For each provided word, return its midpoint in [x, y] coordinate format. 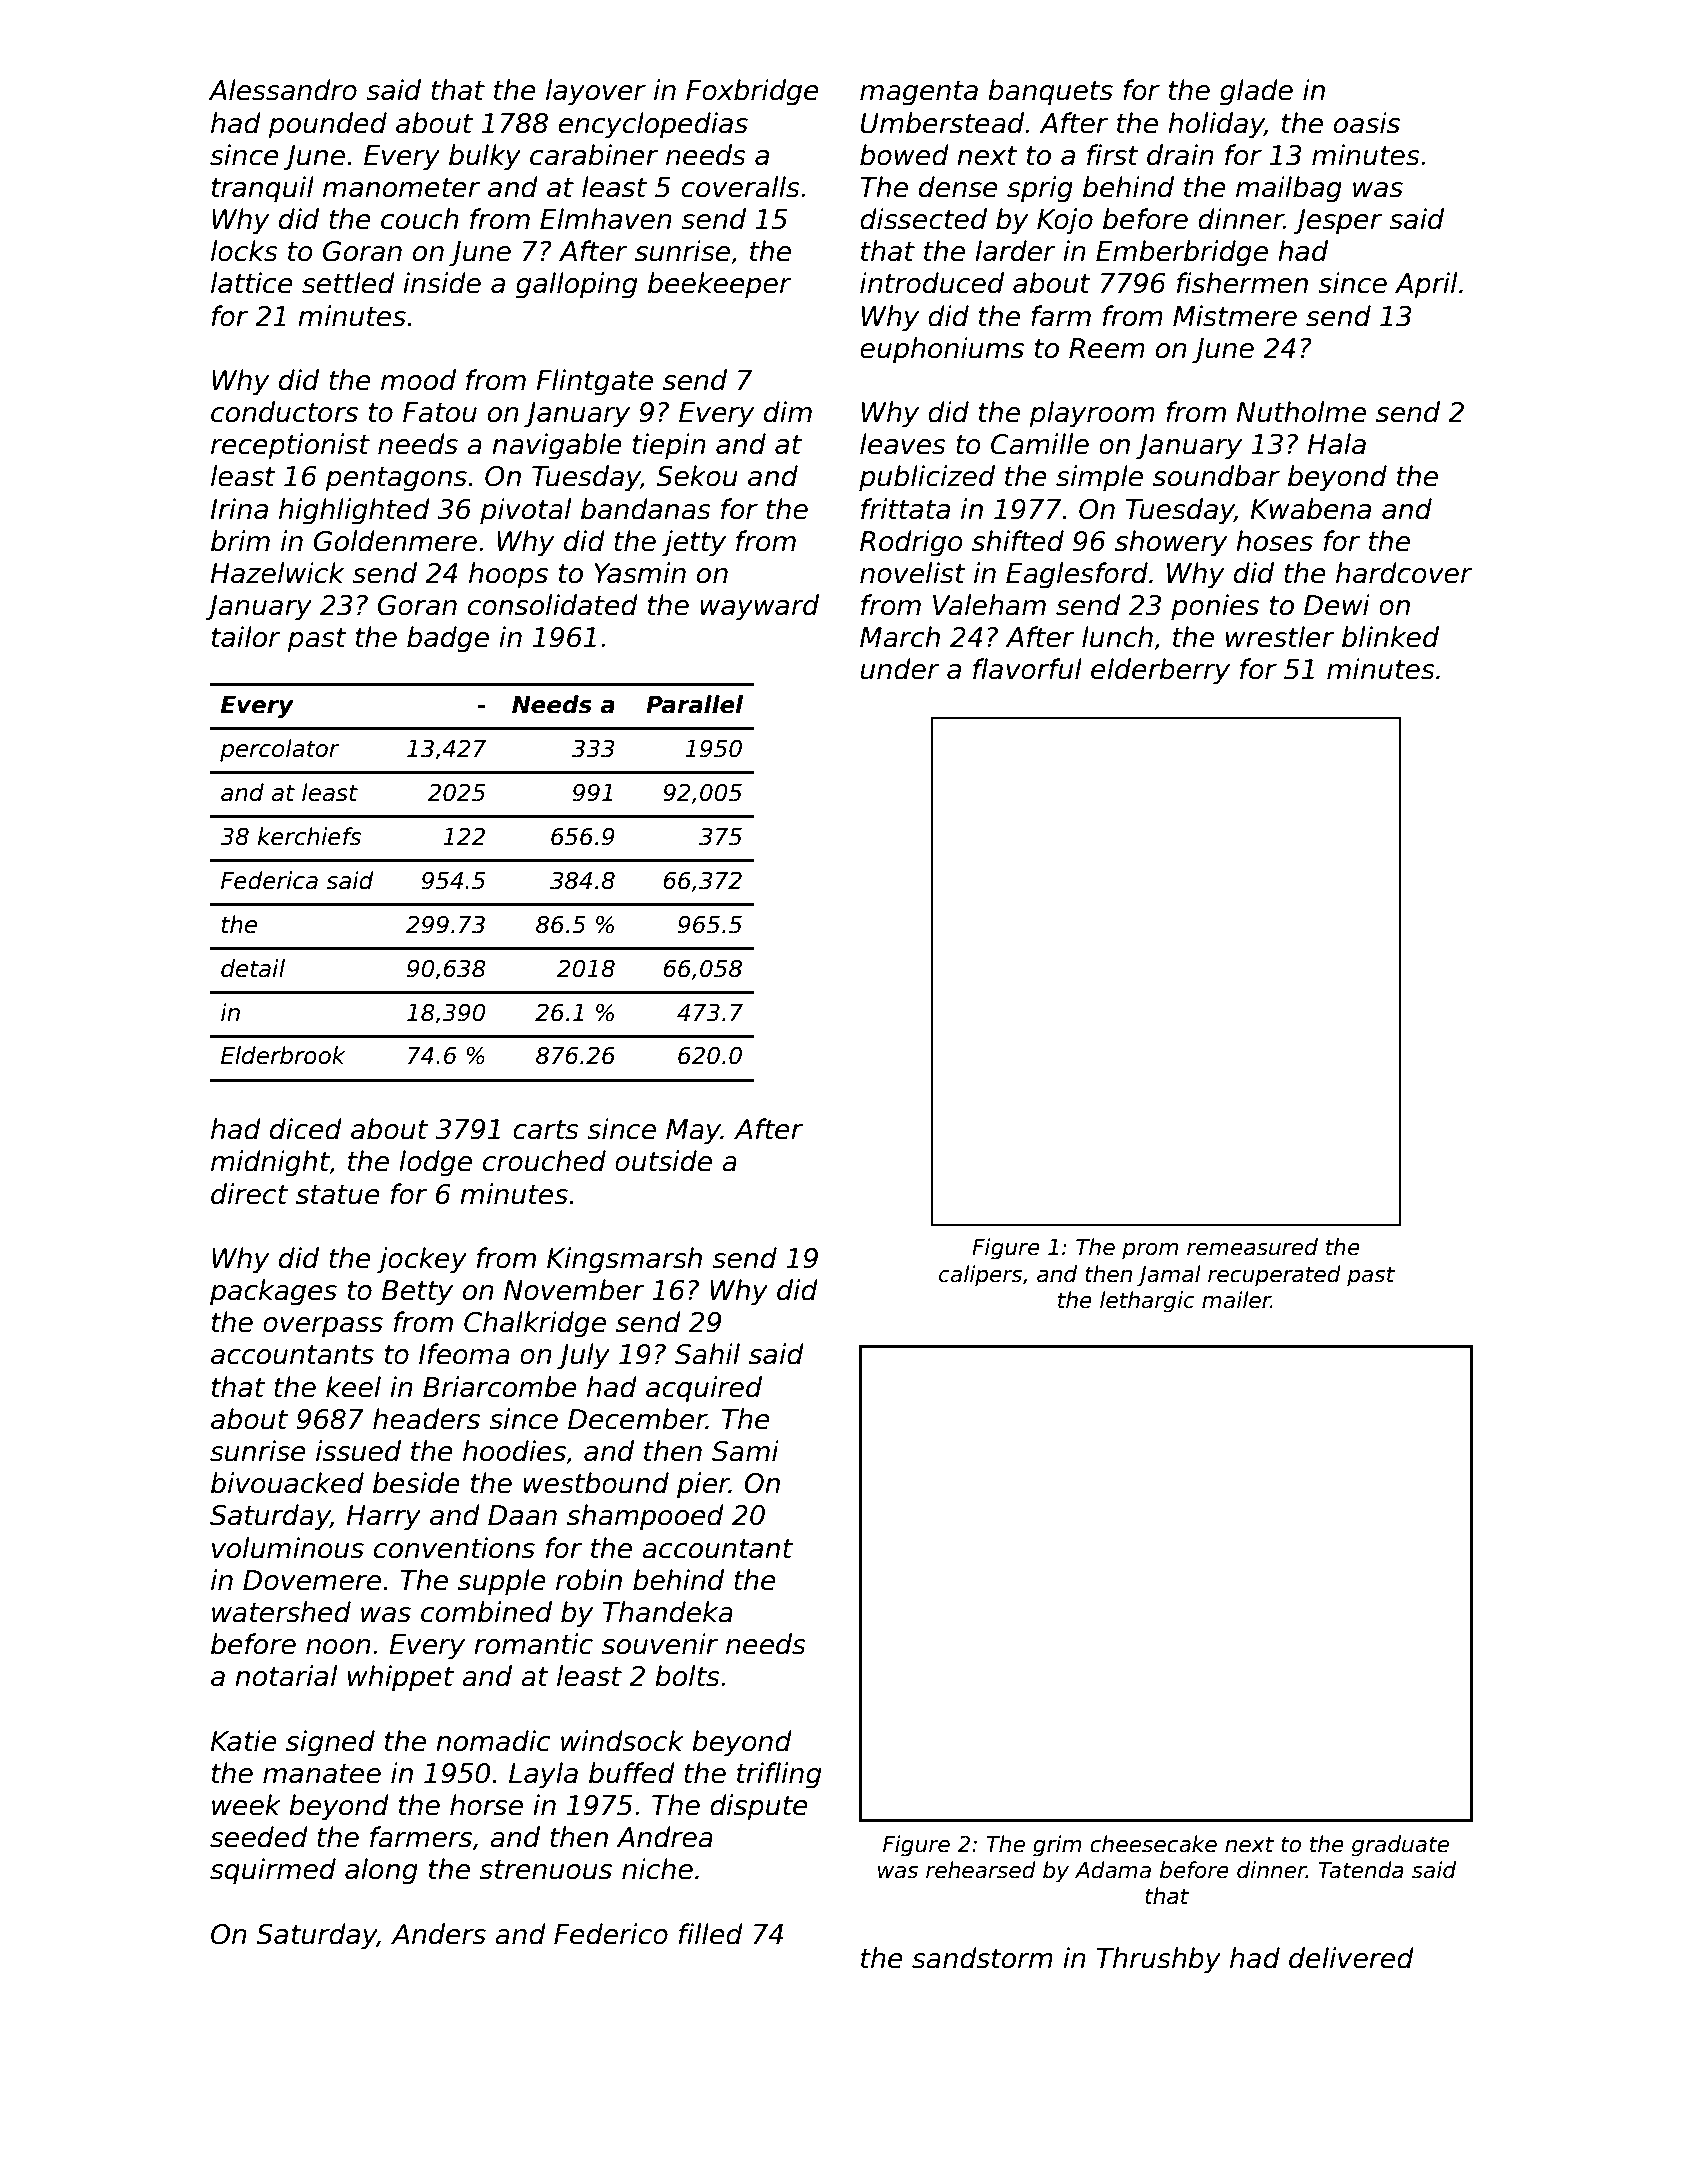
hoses [1274, 541]
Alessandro [283, 90]
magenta [919, 93]
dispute [759, 1807]
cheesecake [1153, 1844]
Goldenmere [395, 541]
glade [1256, 92]
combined [486, 1612]
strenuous [545, 1870]
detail [253, 968]
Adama [1113, 1870]
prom [1150, 1251]
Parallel [694, 704]
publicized [927, 478]
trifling [779, 1775]
